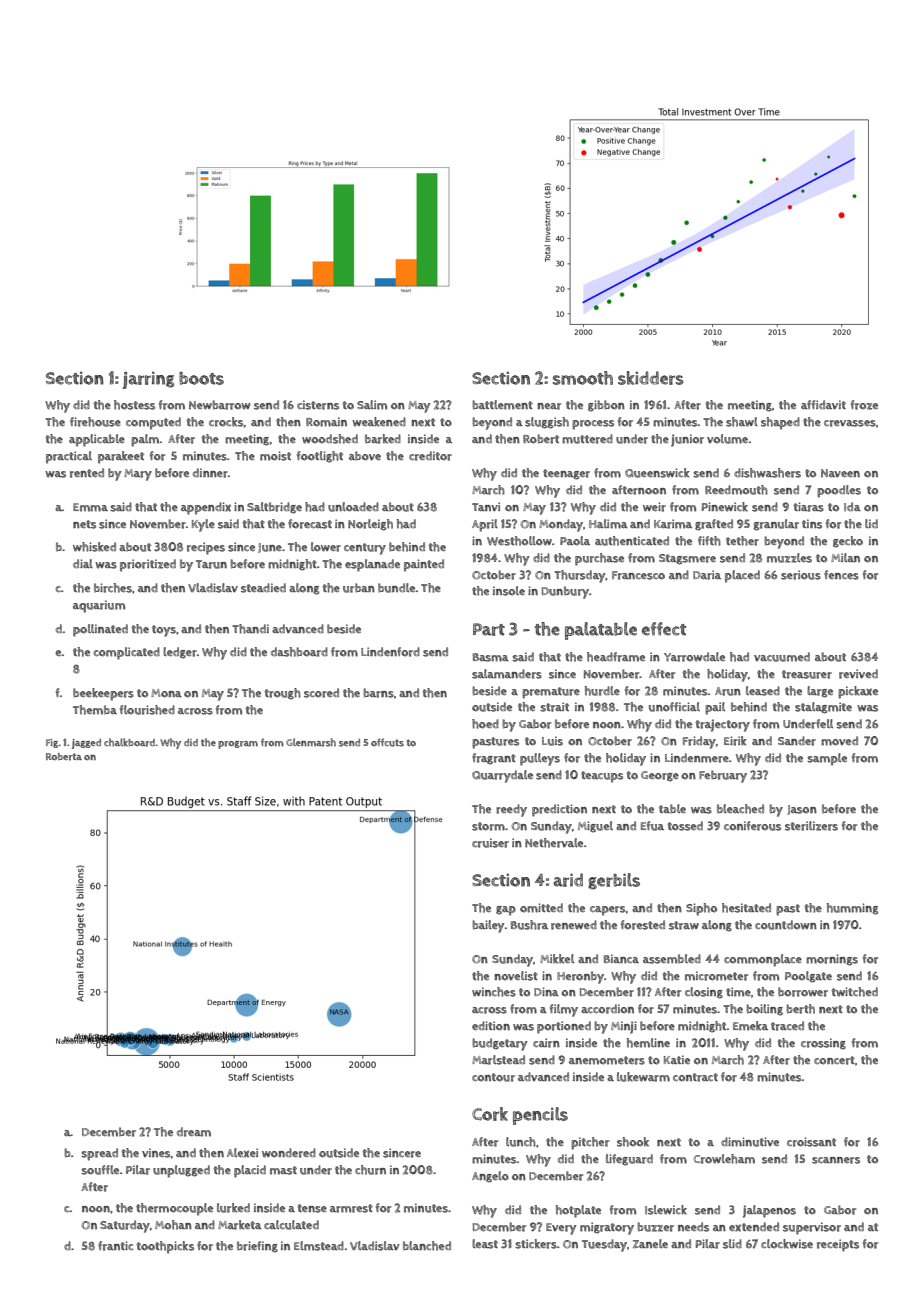 Image resolution: width=924 pixels, height=1308 pixels. Describe the element at coordinates (746, 908) in the screenshot. I see `hesitated` at that location.
